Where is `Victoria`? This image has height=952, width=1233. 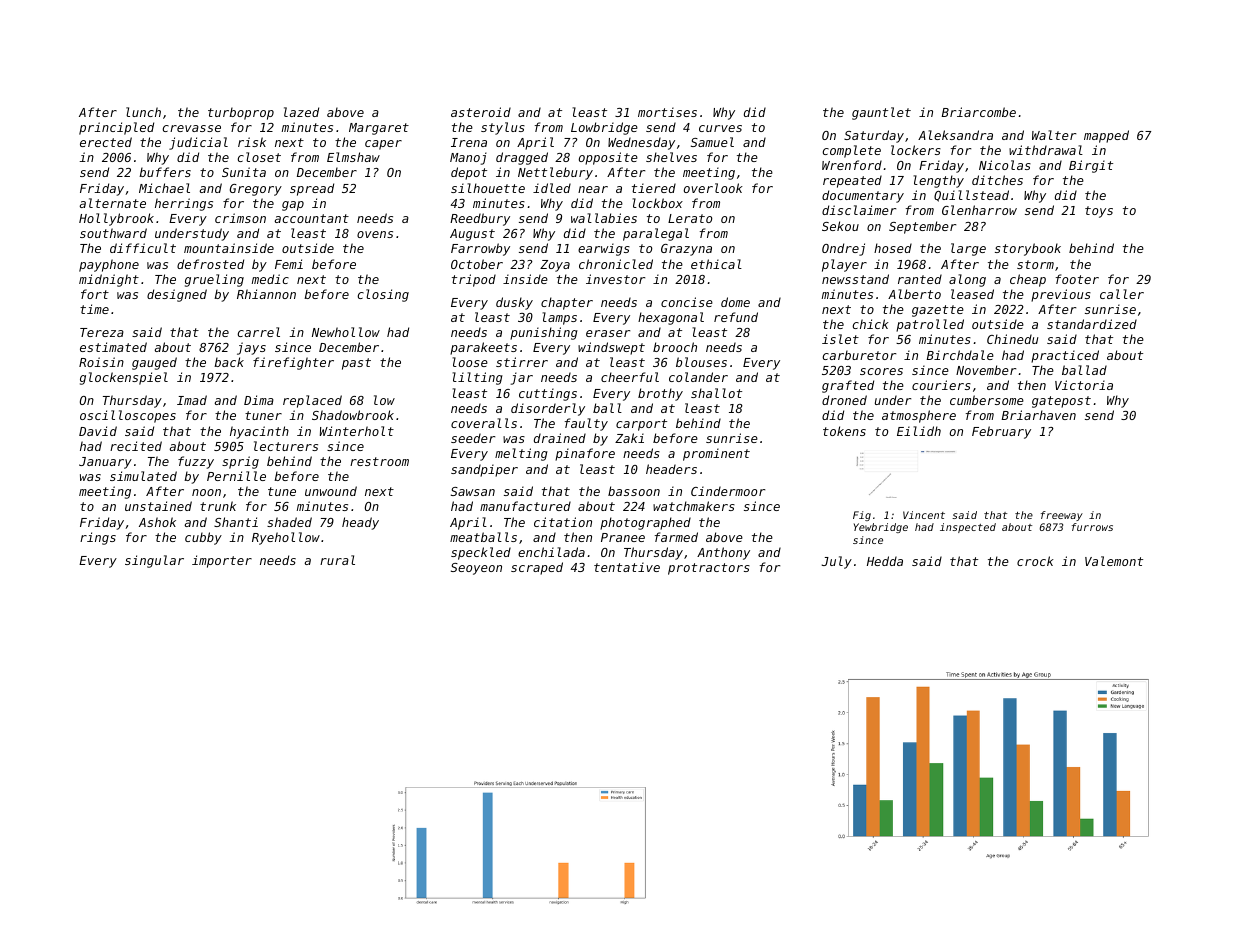 Victoria is located at coordinates (1084, 385).
